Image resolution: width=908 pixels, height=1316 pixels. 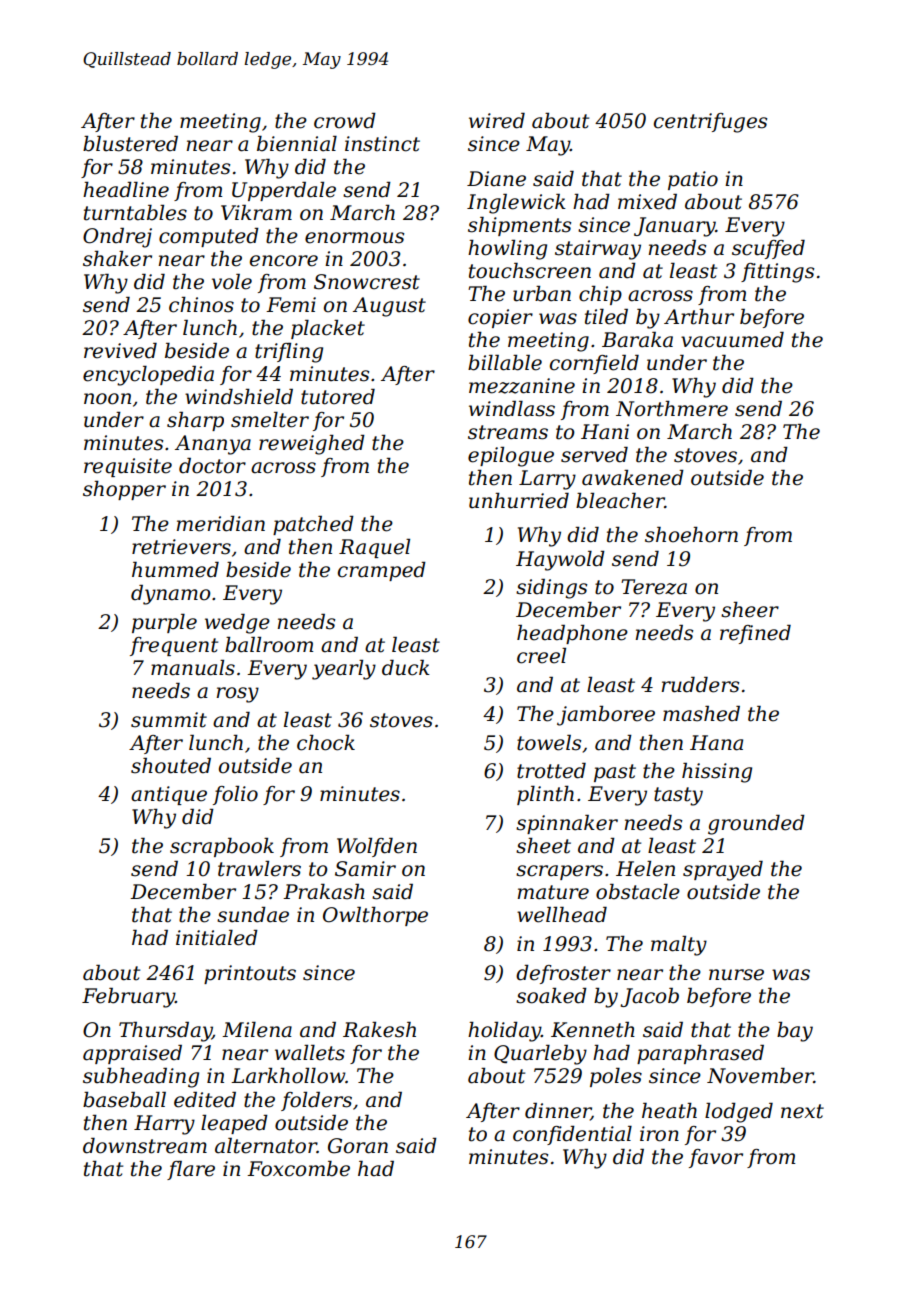 What do you see at coordinates (217, 938) in the document?
I see `initialed` at bounding box center [217, 938].
